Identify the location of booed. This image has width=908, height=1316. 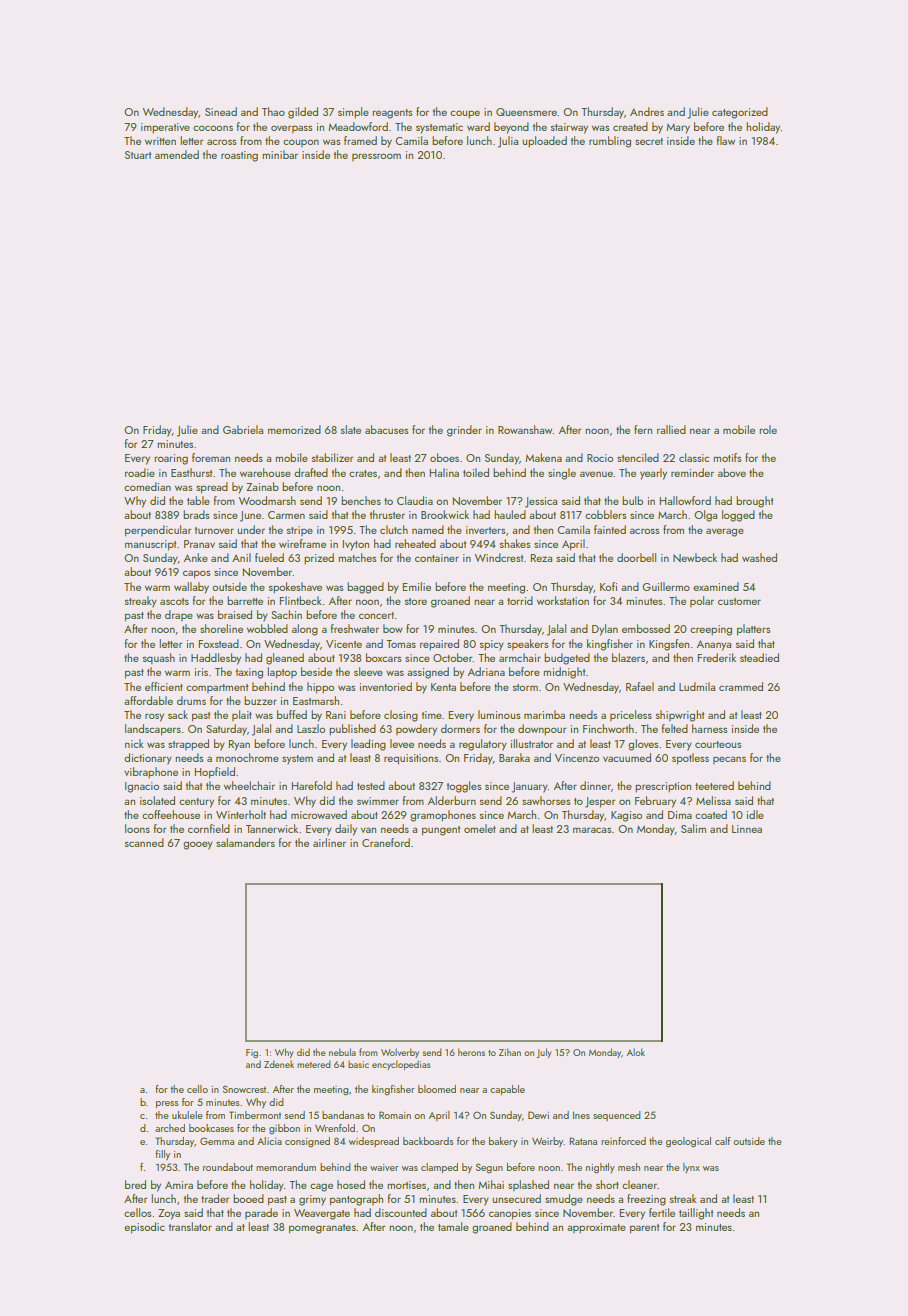
(248, 1198).
